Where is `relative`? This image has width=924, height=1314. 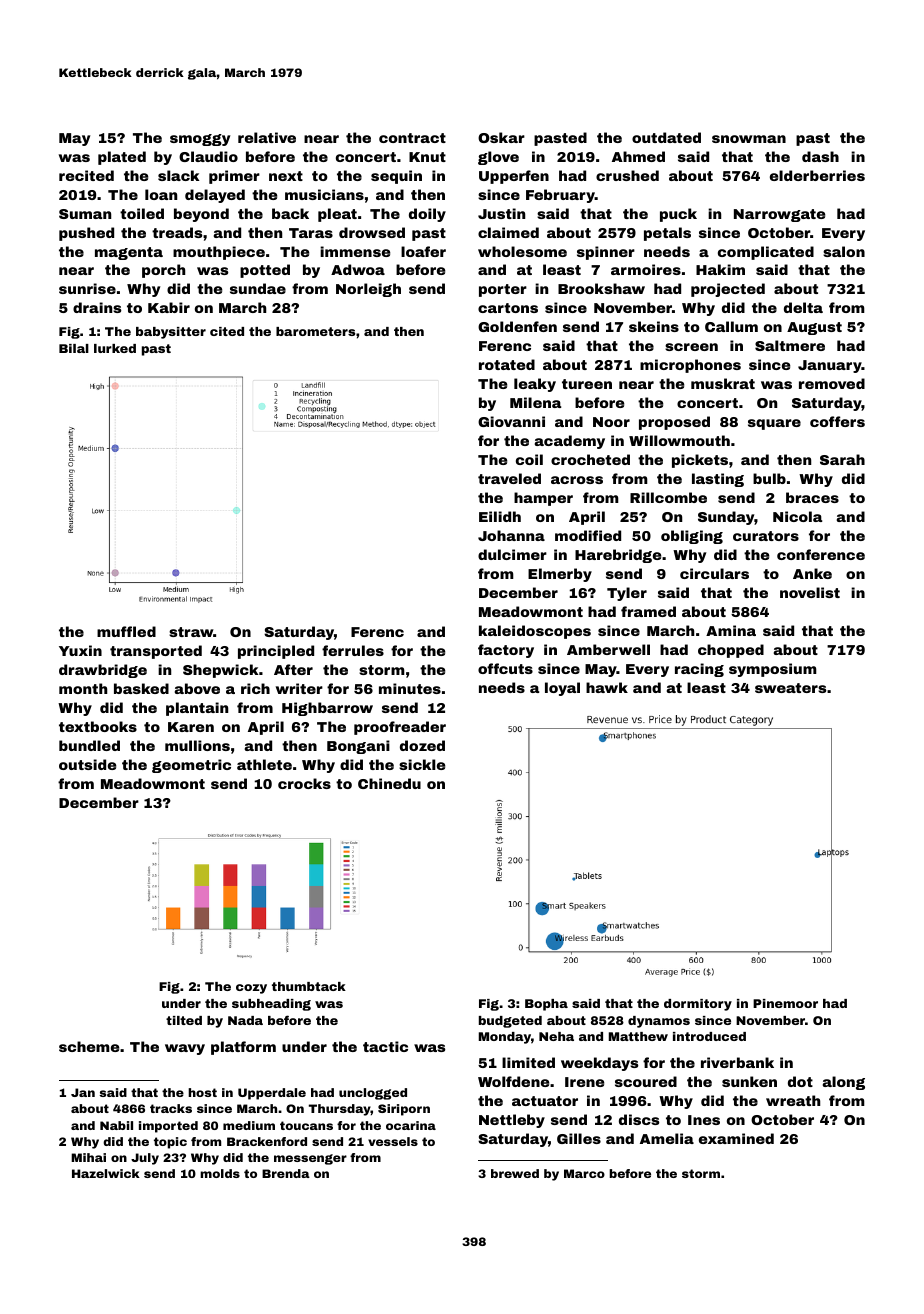
relative is located at coordinates (267, 137).
